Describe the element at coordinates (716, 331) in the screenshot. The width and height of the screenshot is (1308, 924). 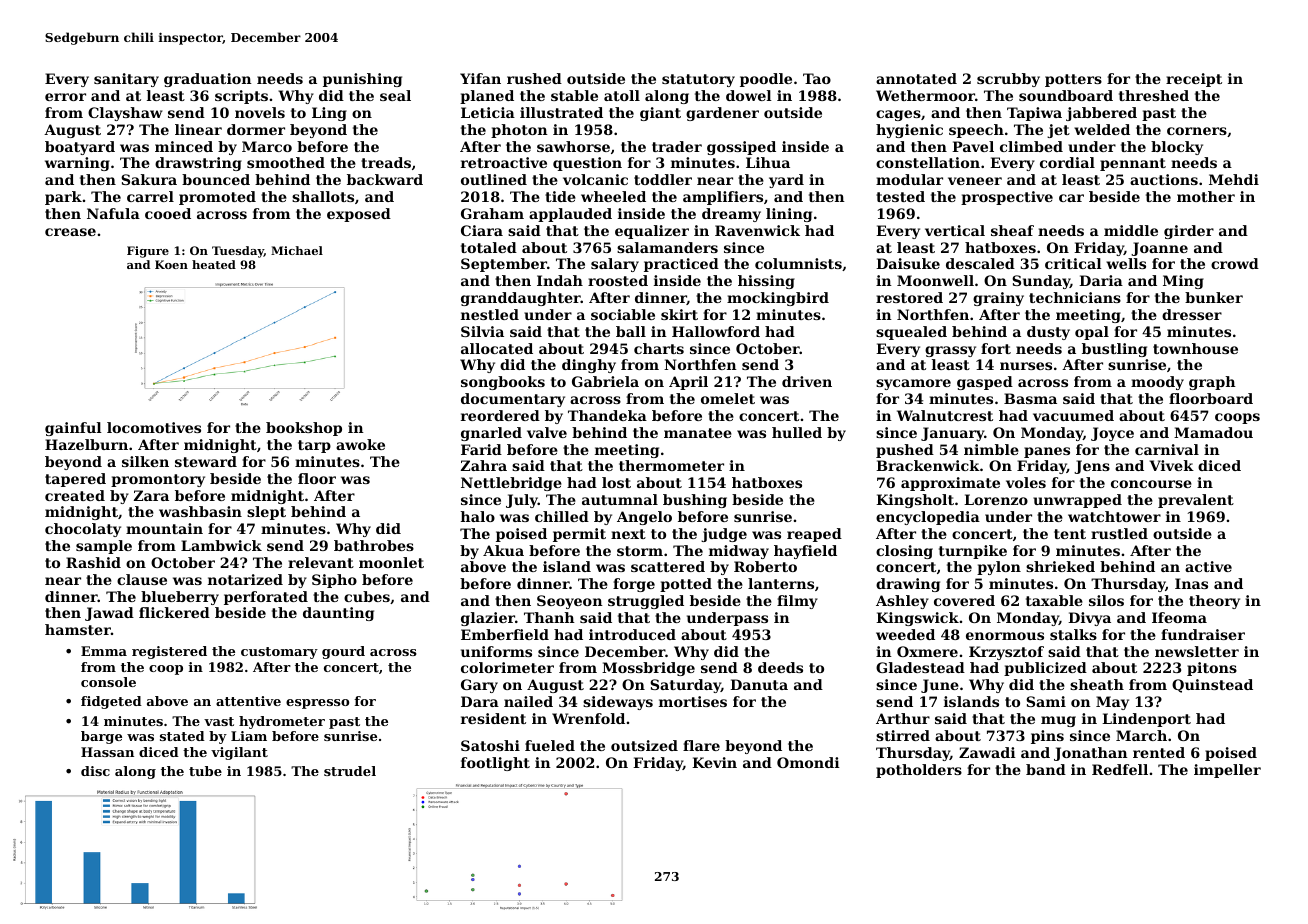
I see `Hallowford` at that location.
